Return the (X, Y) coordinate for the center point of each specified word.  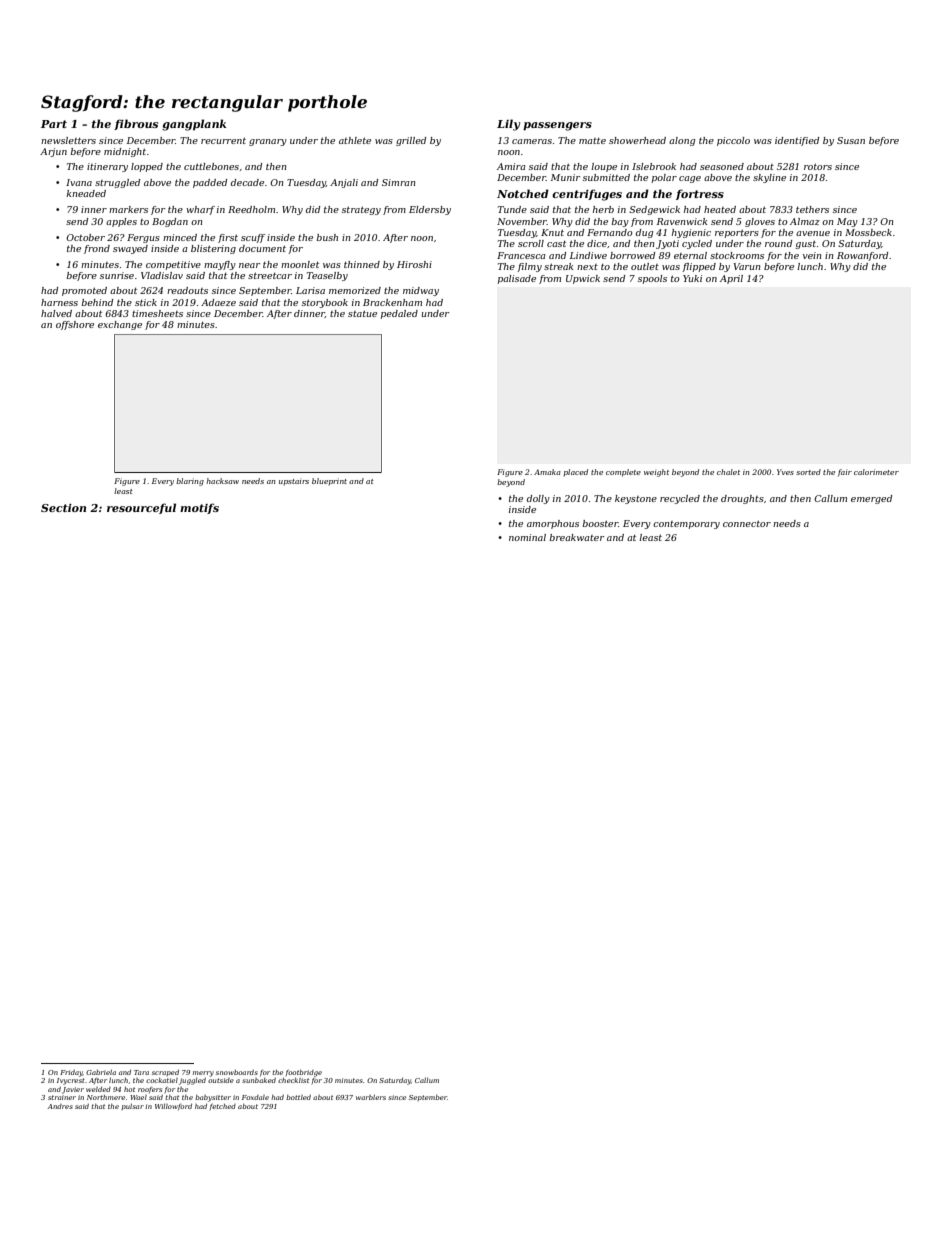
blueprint (329, 481)
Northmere (106, 1097)
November (522, 221)
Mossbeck (868, 232)
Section (63, 508)
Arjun (53, 152)
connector (747, 523)
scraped (165, 1073)
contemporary (686, 525)
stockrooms (737, 255)
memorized (355, 290)
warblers (371, 1097)
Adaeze (218, 302)
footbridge (304, 1073)
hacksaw (222, 481)
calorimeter (876, 472)
